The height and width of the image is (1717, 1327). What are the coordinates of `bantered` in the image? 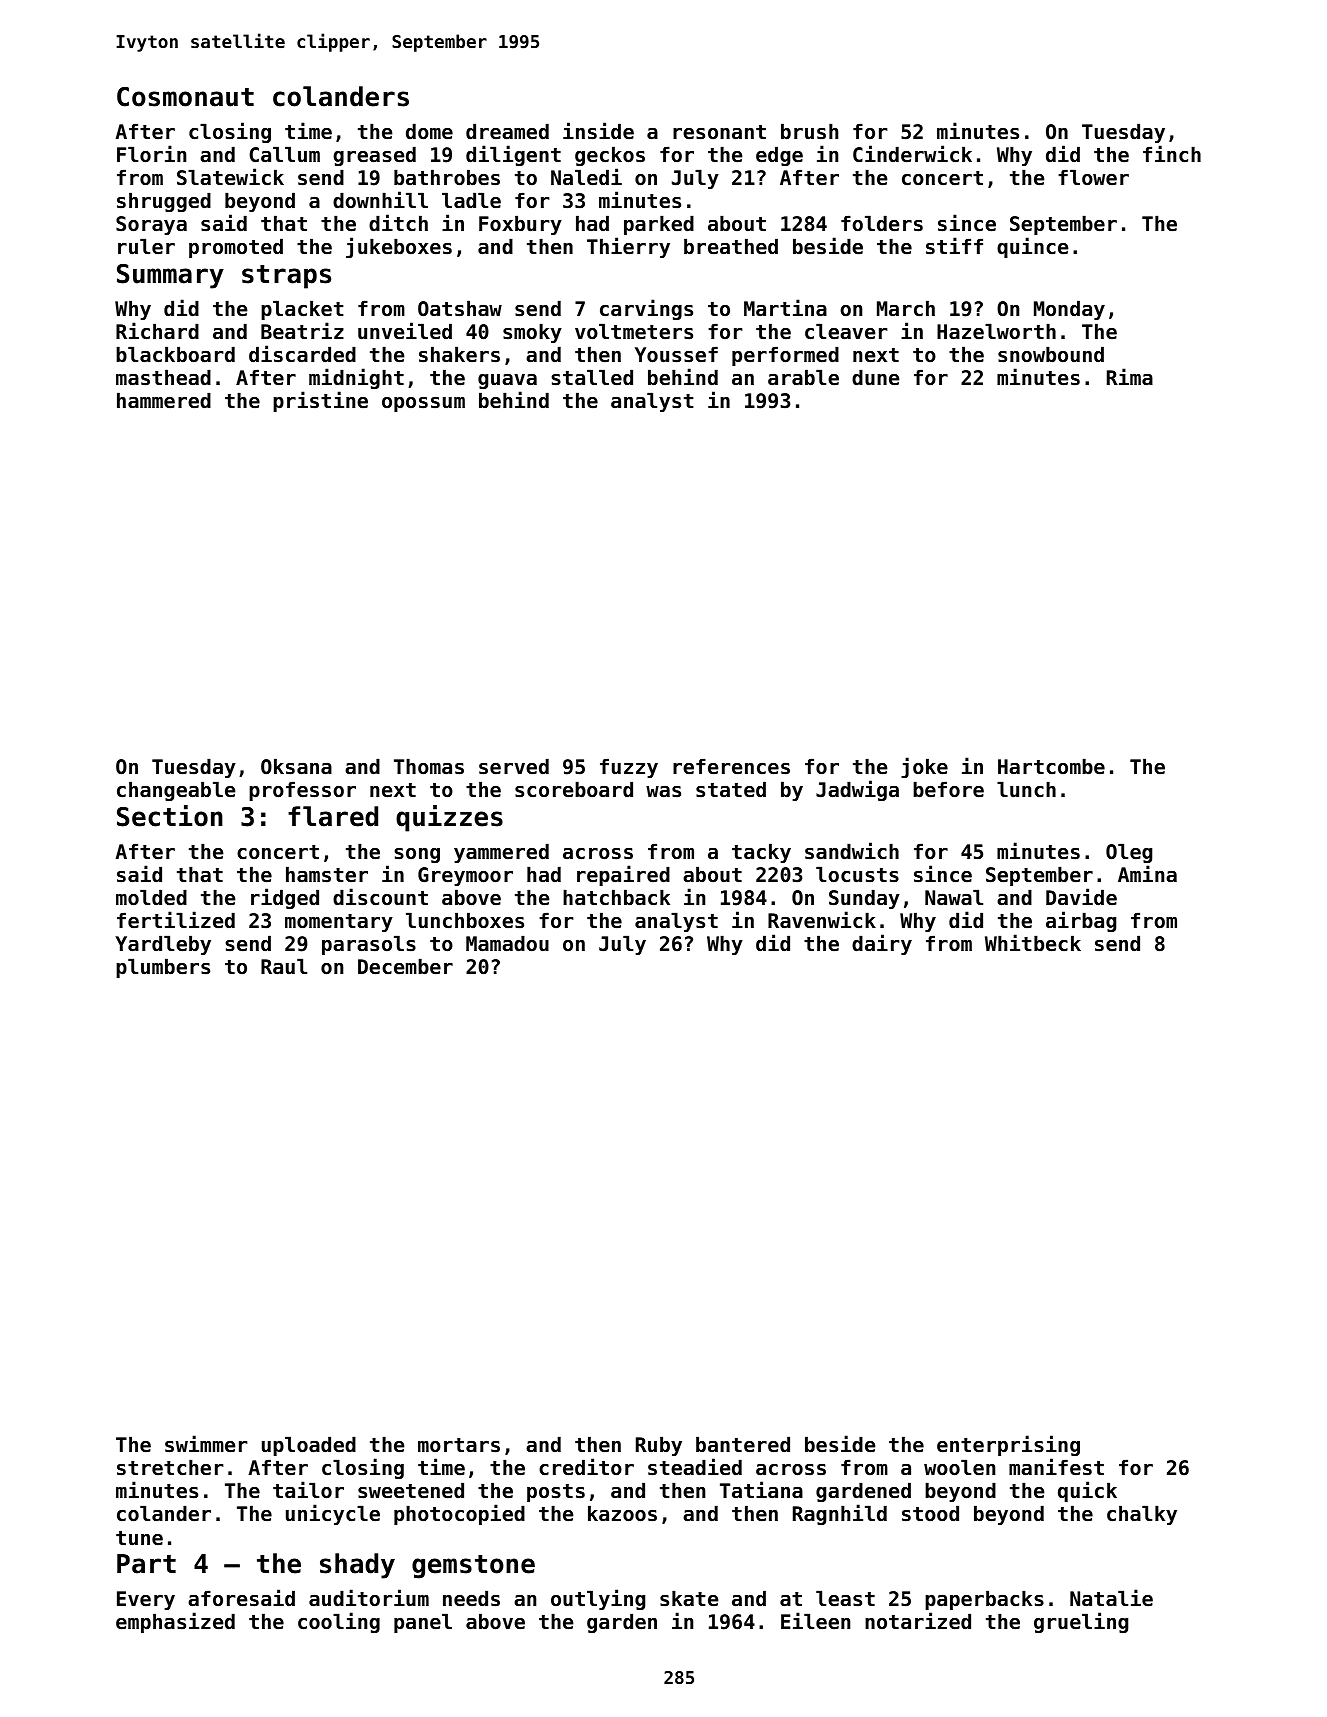 It's located at (743, 1444).
